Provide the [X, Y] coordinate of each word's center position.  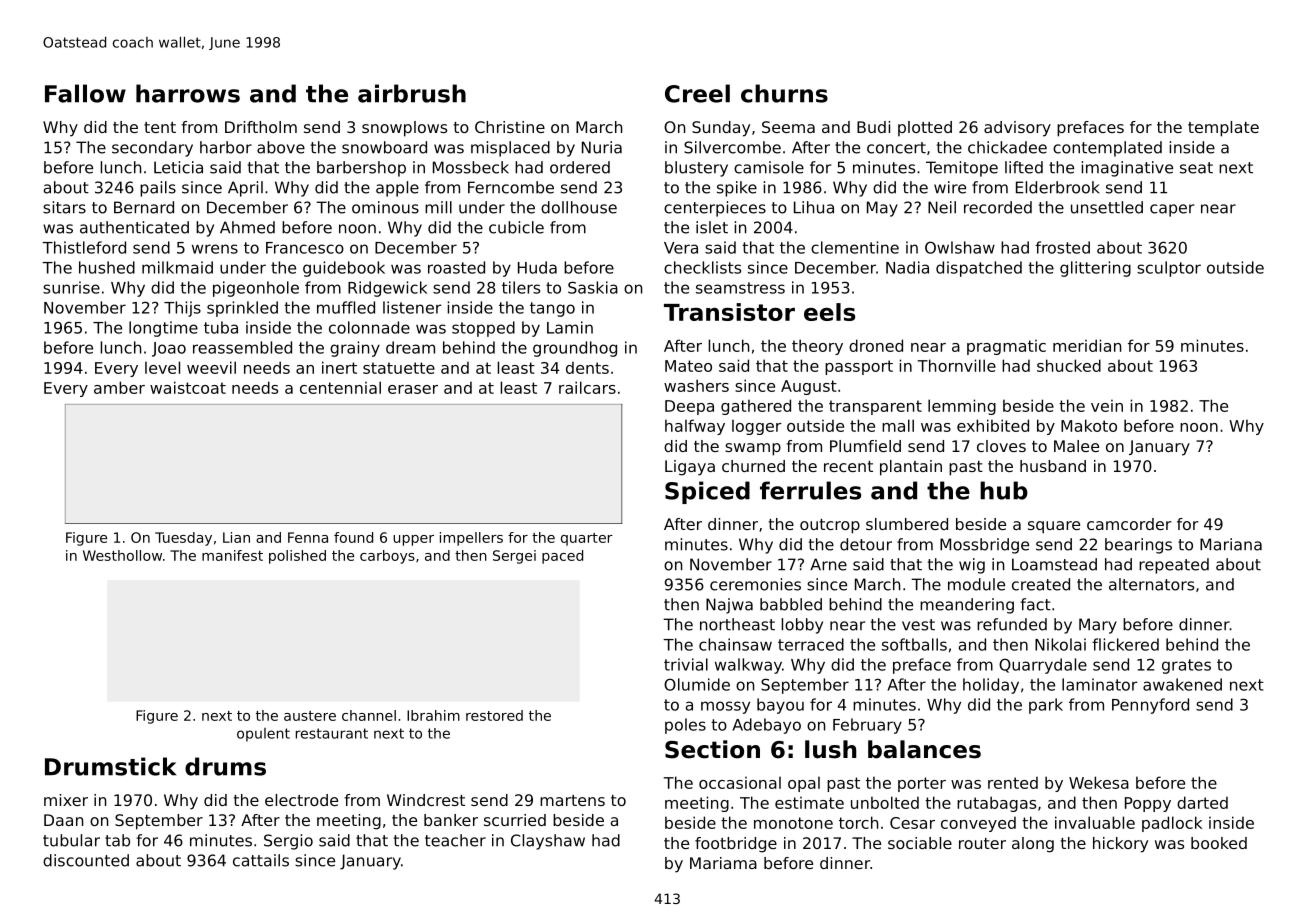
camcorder [1129, 524]
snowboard [384, 147]
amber [119, 387]
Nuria [602, 147]
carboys [387, 557]
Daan [63, 820]
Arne [828, 564]
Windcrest [426, 800]
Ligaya [690, 468]
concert [896, 148]
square [1054, 527]
